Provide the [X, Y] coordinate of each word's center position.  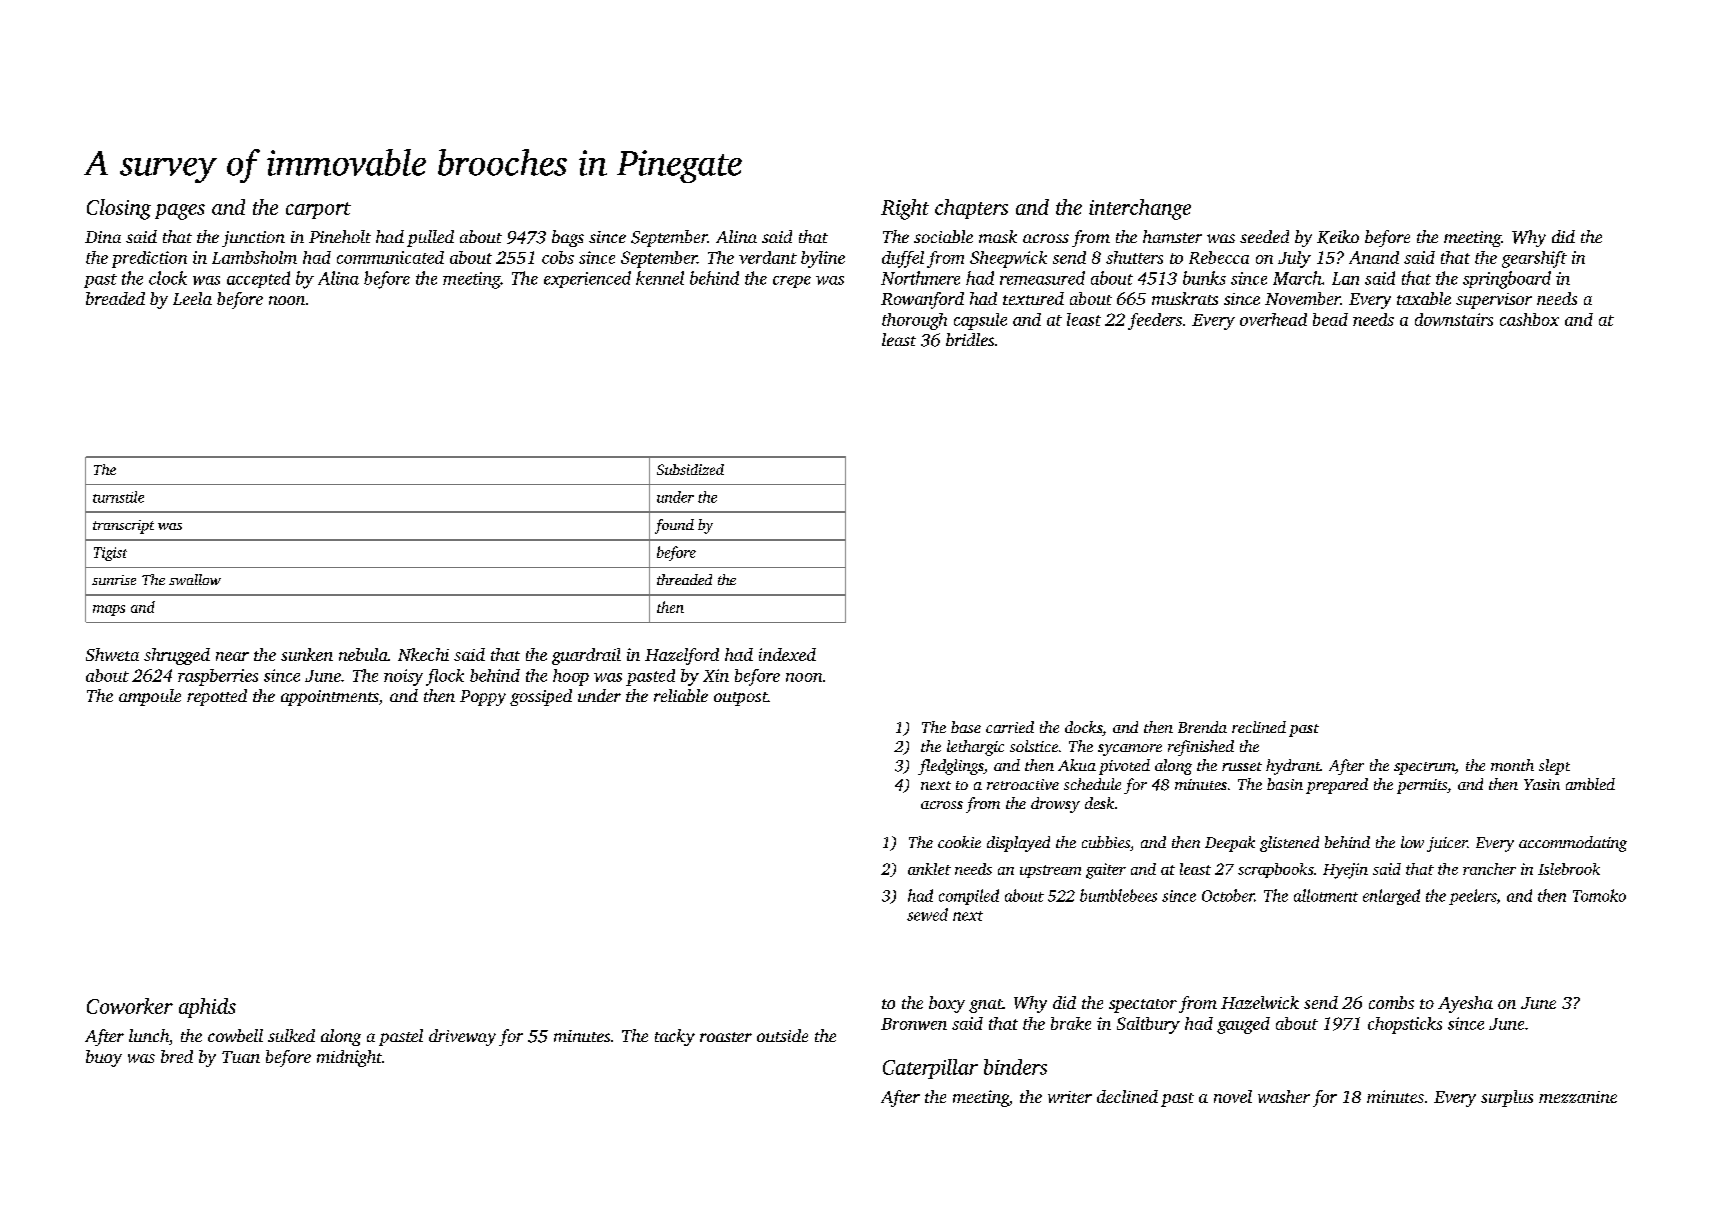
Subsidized [690, 469]
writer [1070, 1097]
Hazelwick [1260, 1002]
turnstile [118, 497]
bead [1330, 319]
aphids [207, 1008]
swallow [195, 579]
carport [318, 210]
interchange [1140, 209]
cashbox [1529, 319]
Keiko [1338, 237]
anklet [929, 869]
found [674, 526]
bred [177, 1056]
